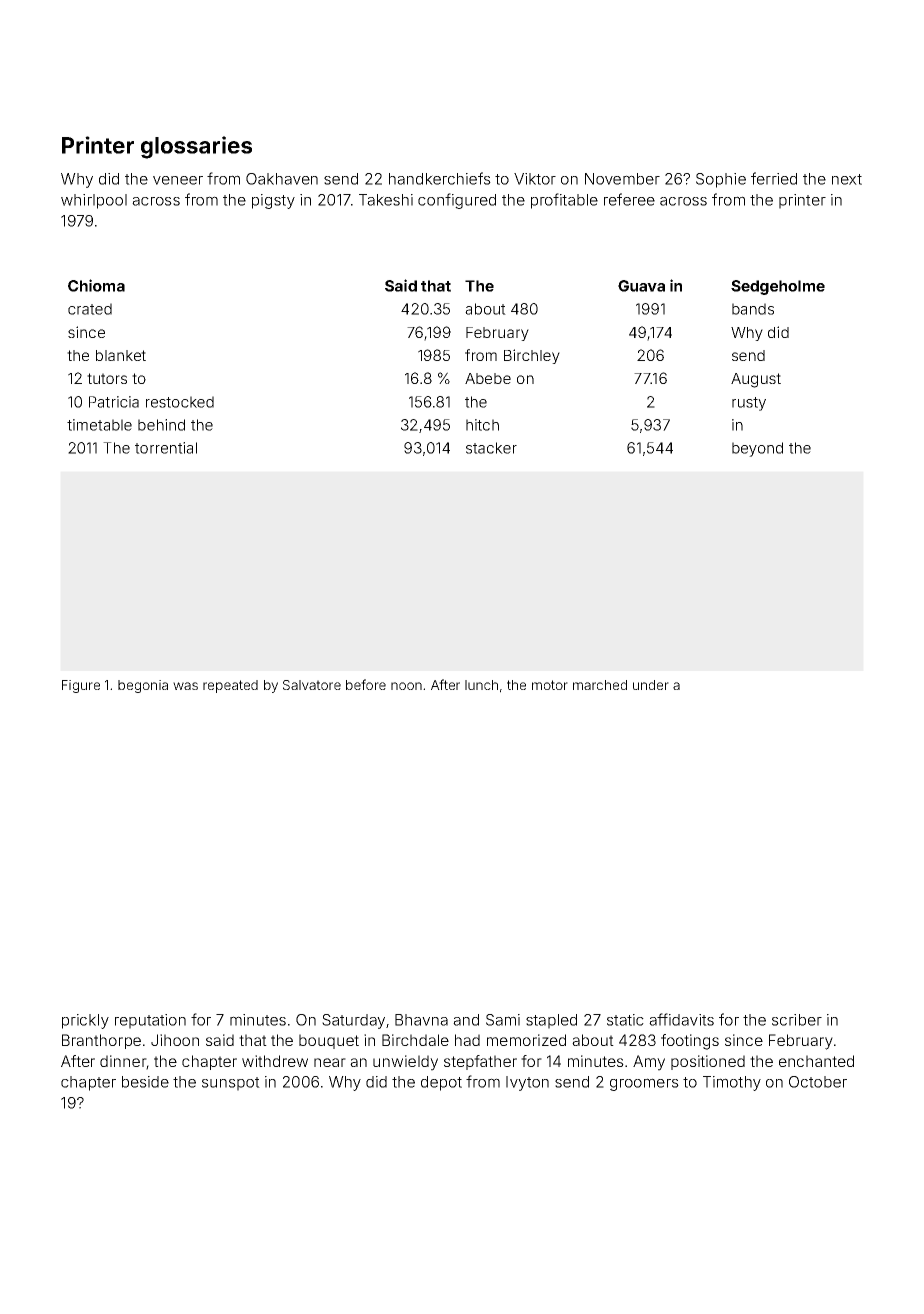 Image resolution: width=924 pixels, height=1314 pixels. I want to click on next, so click(847, 179).
